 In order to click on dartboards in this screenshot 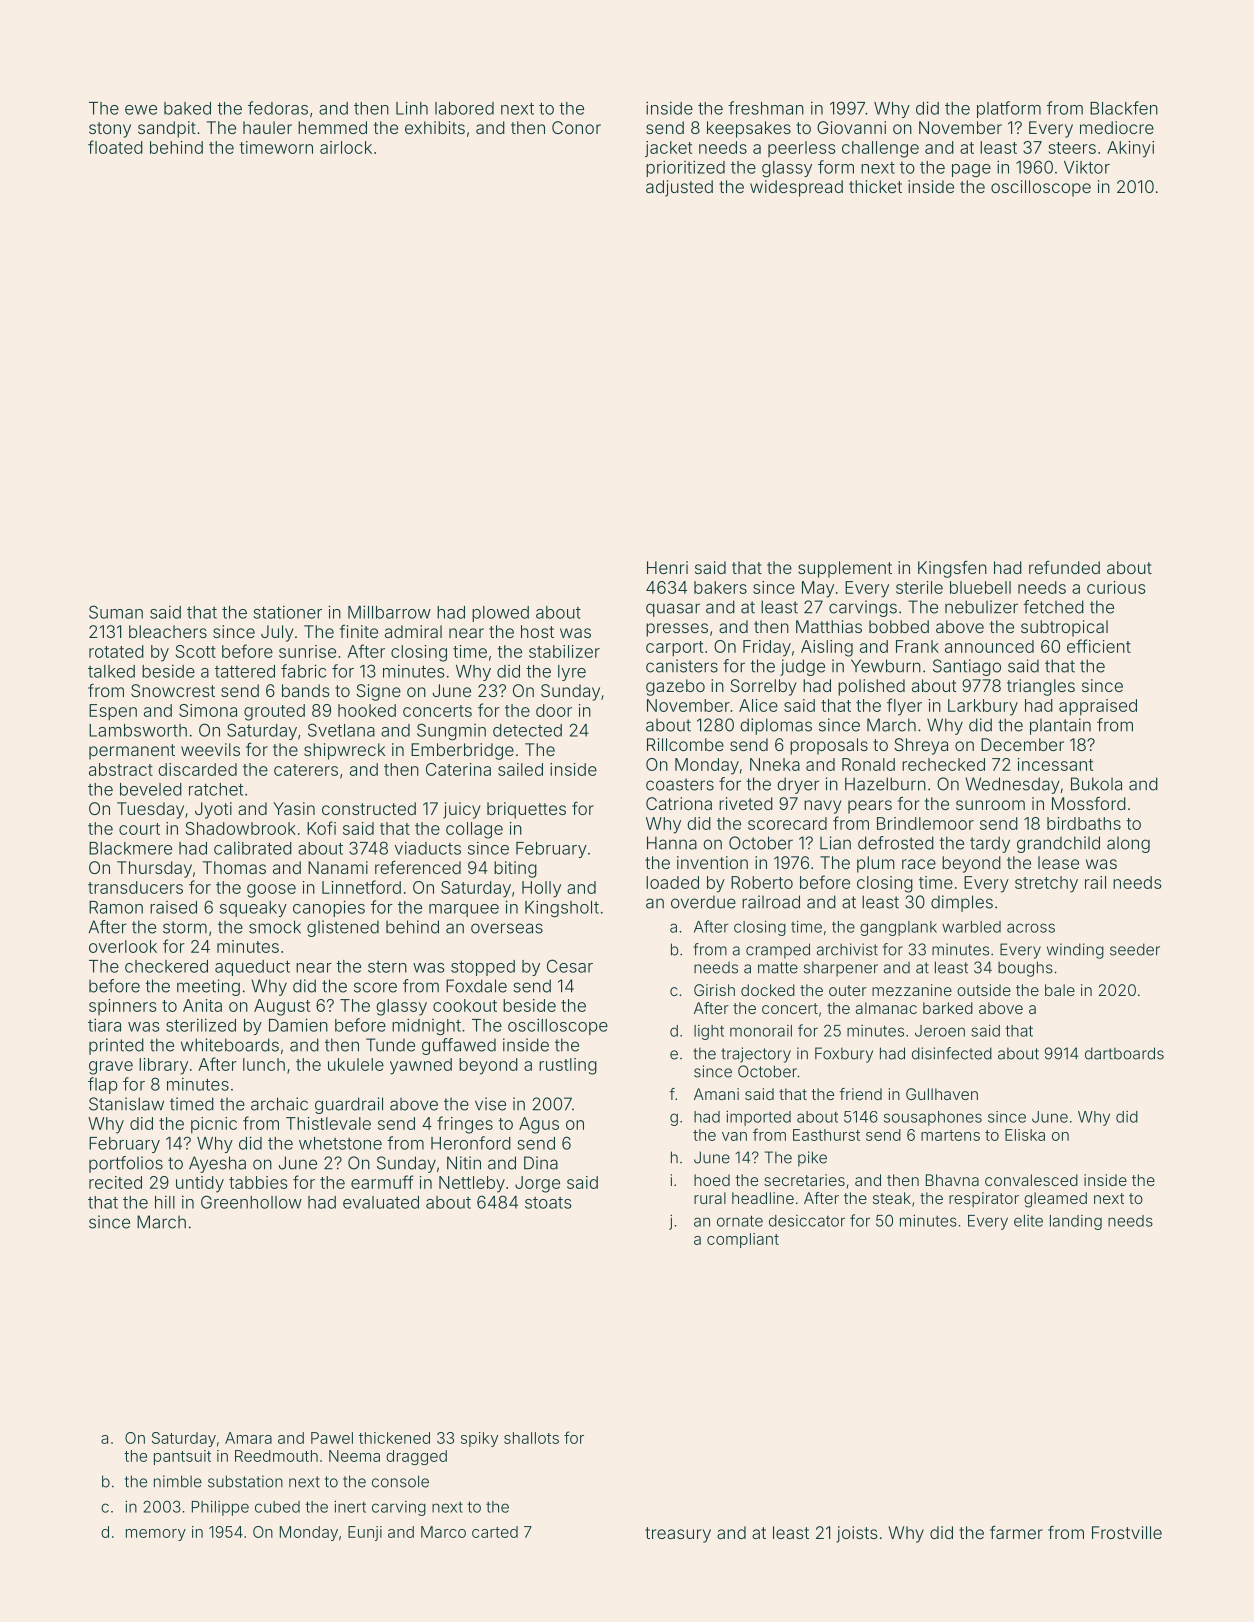, I will do `click(1124, 1053)`.
